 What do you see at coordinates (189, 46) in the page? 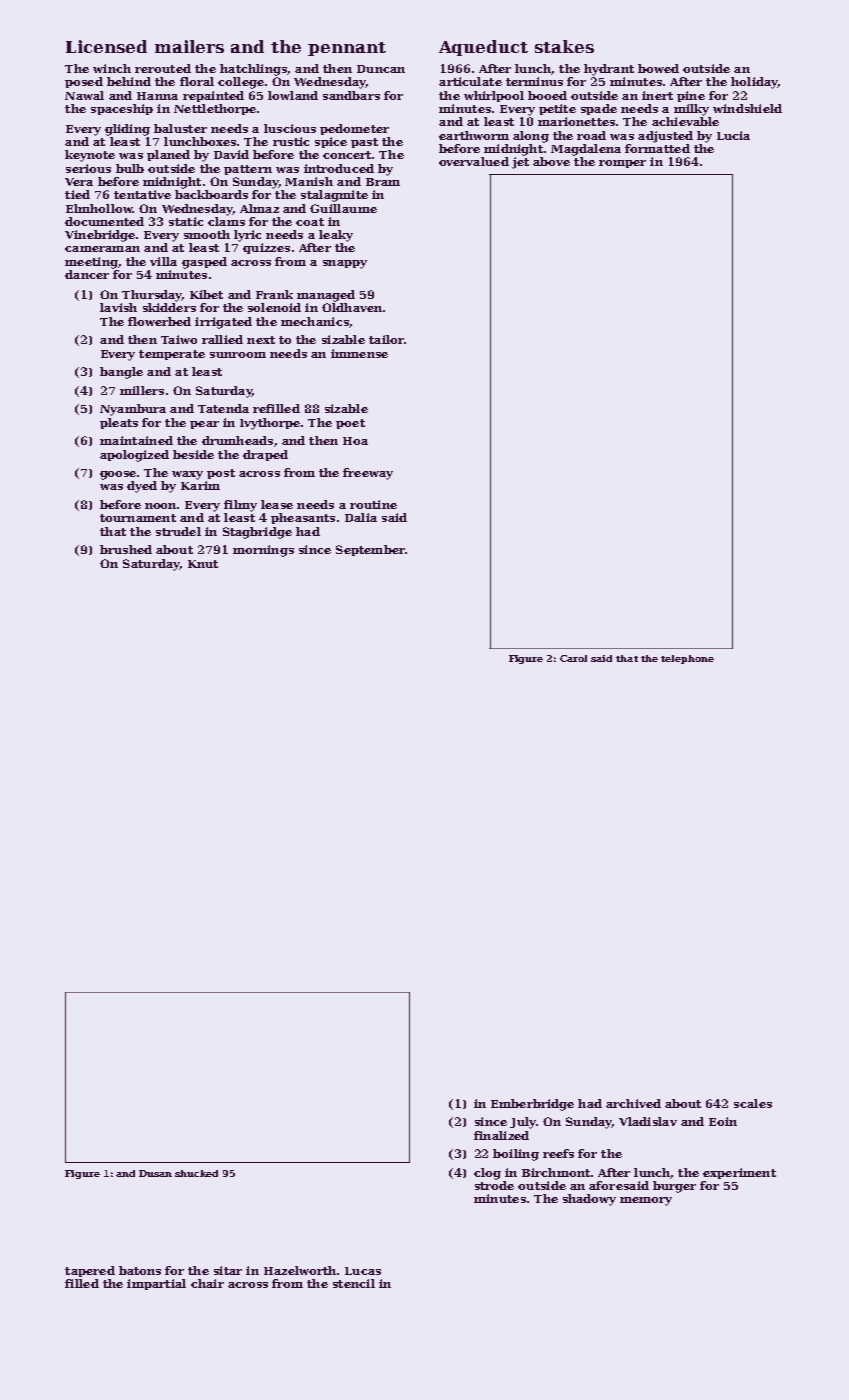
I see `mailers` at bounding box center [189, 46].
